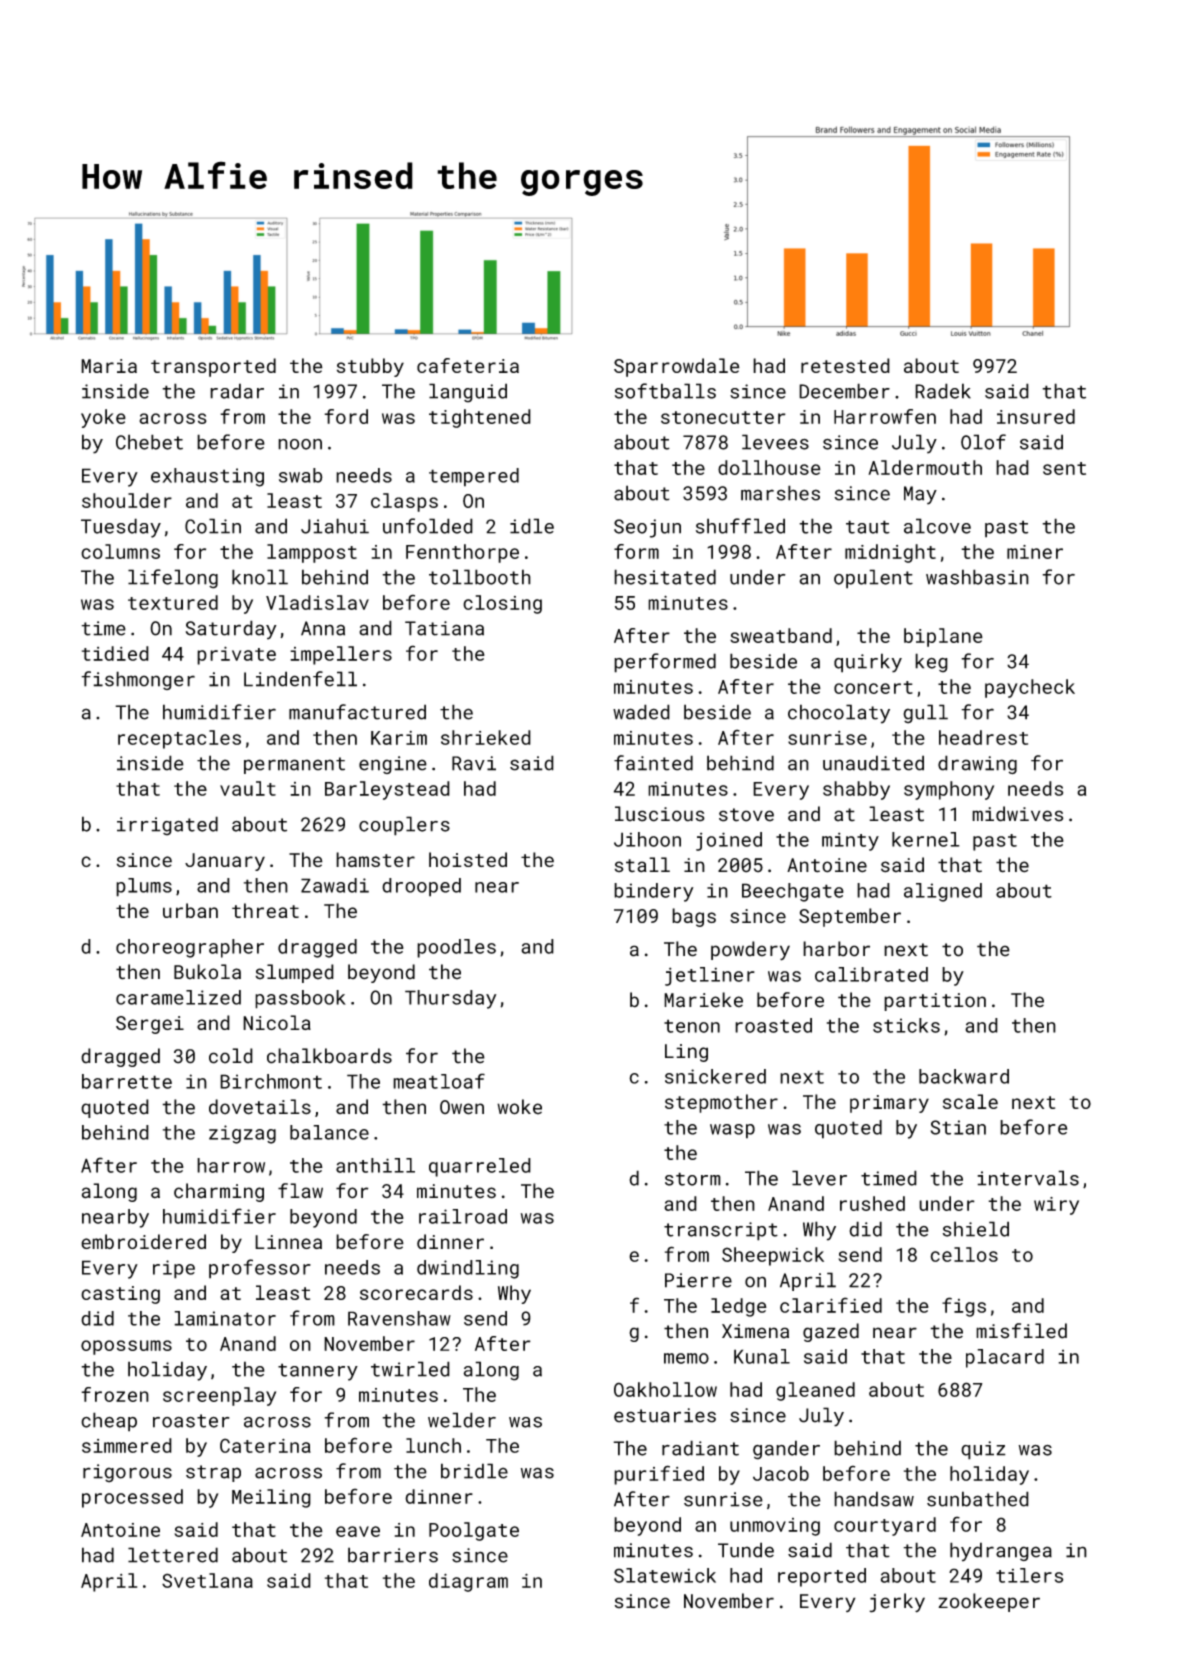 This image has height=1666, width=1178. Describe the element at coordinates (976, 1229) in the image. I see `shield` at that location.
